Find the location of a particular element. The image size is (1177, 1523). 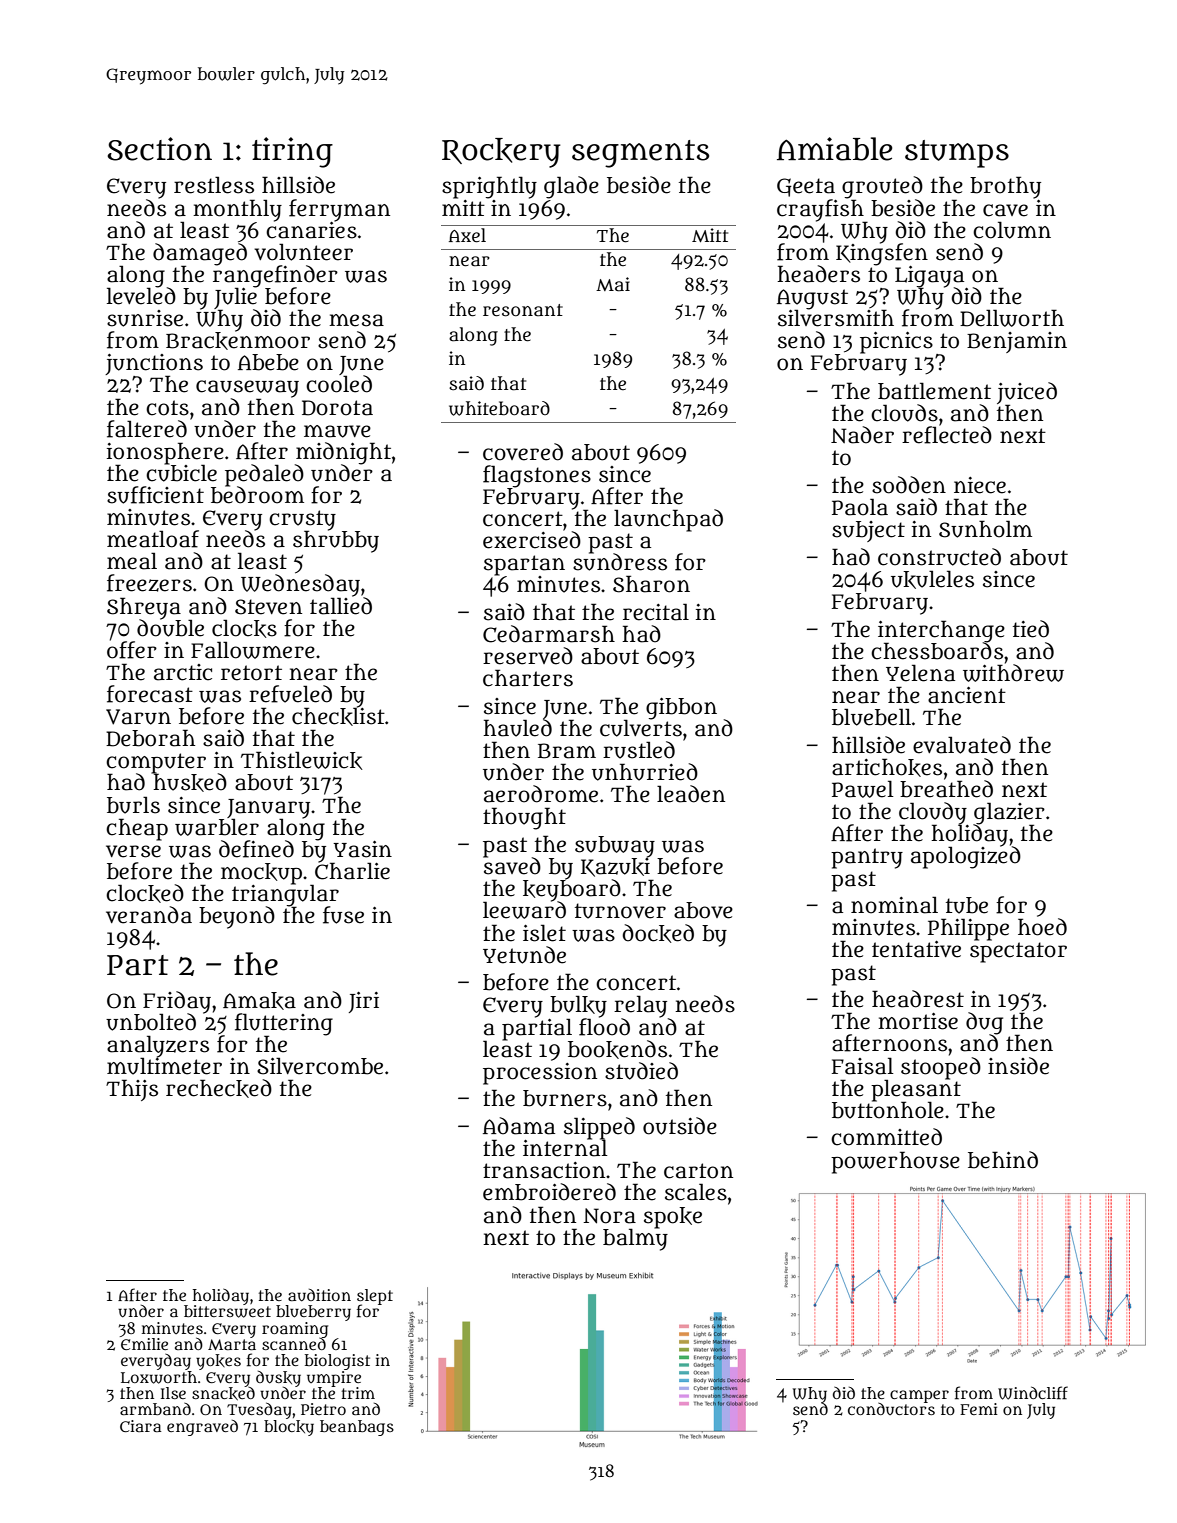

leaden is located at coordinates (691, 794).
